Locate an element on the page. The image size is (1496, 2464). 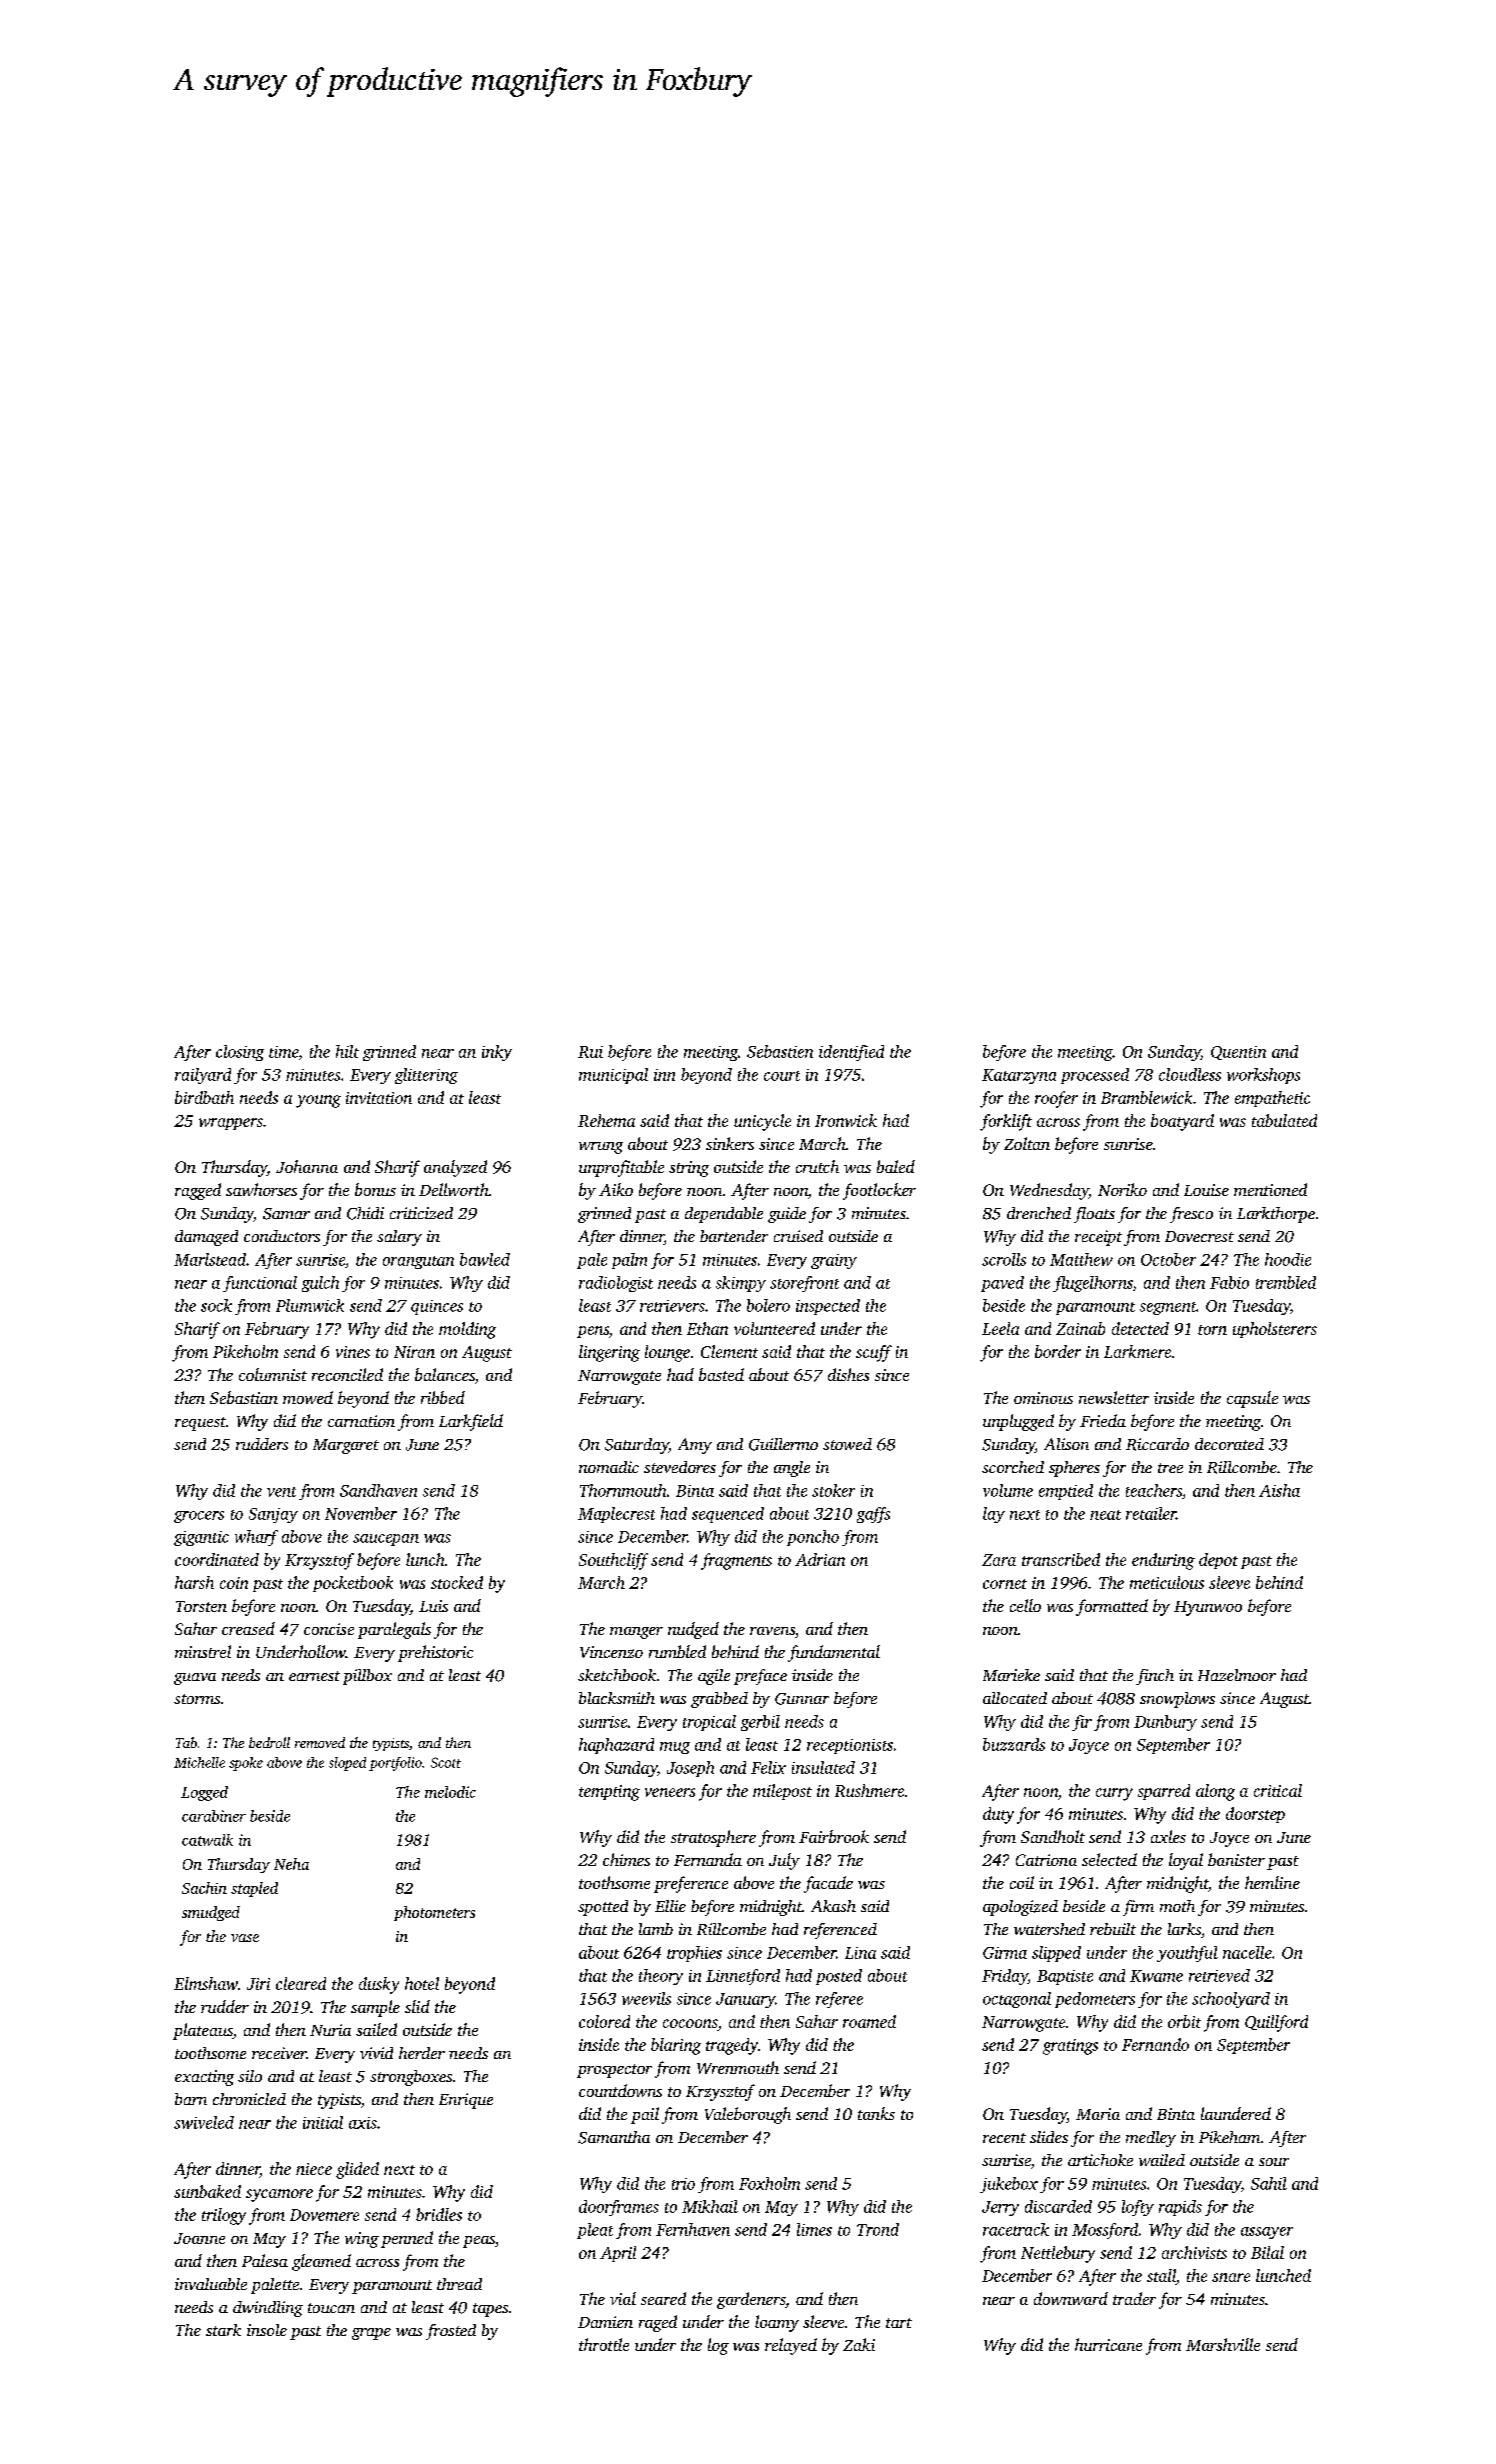
July is located at coordinates (784, 1861).
